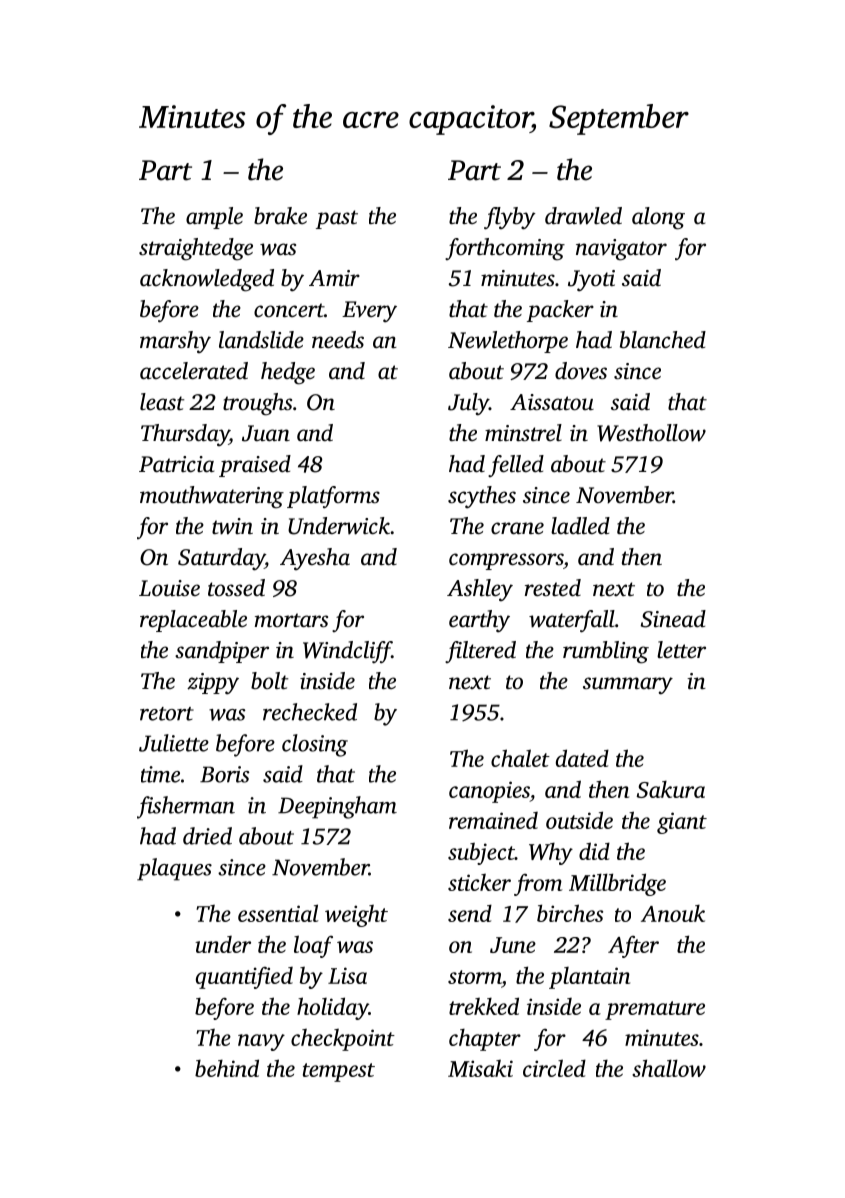  I want to click on behind, so click(227, 1068).
